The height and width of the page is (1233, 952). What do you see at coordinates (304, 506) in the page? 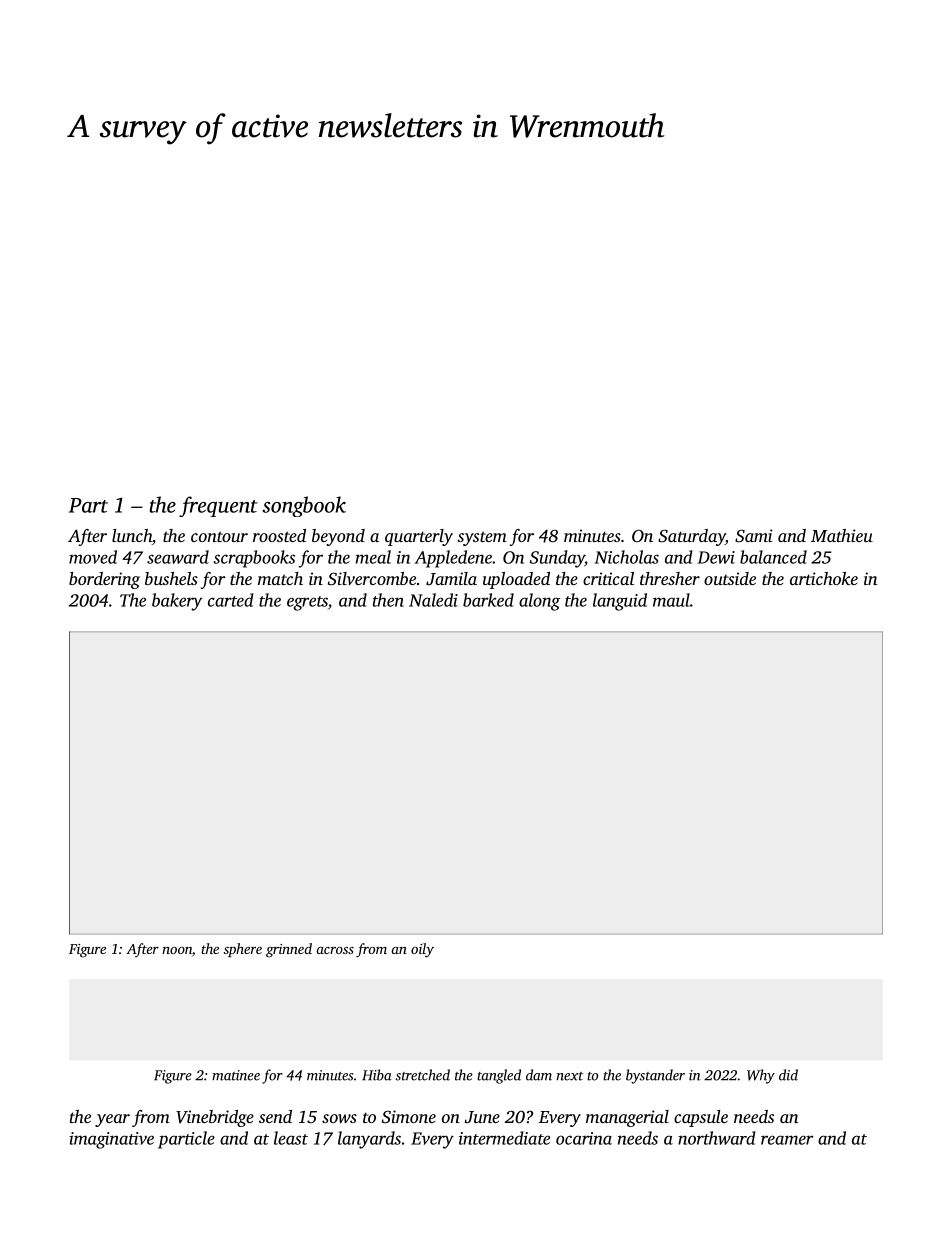
I see `songbook` at bounding box center [304, 506].
